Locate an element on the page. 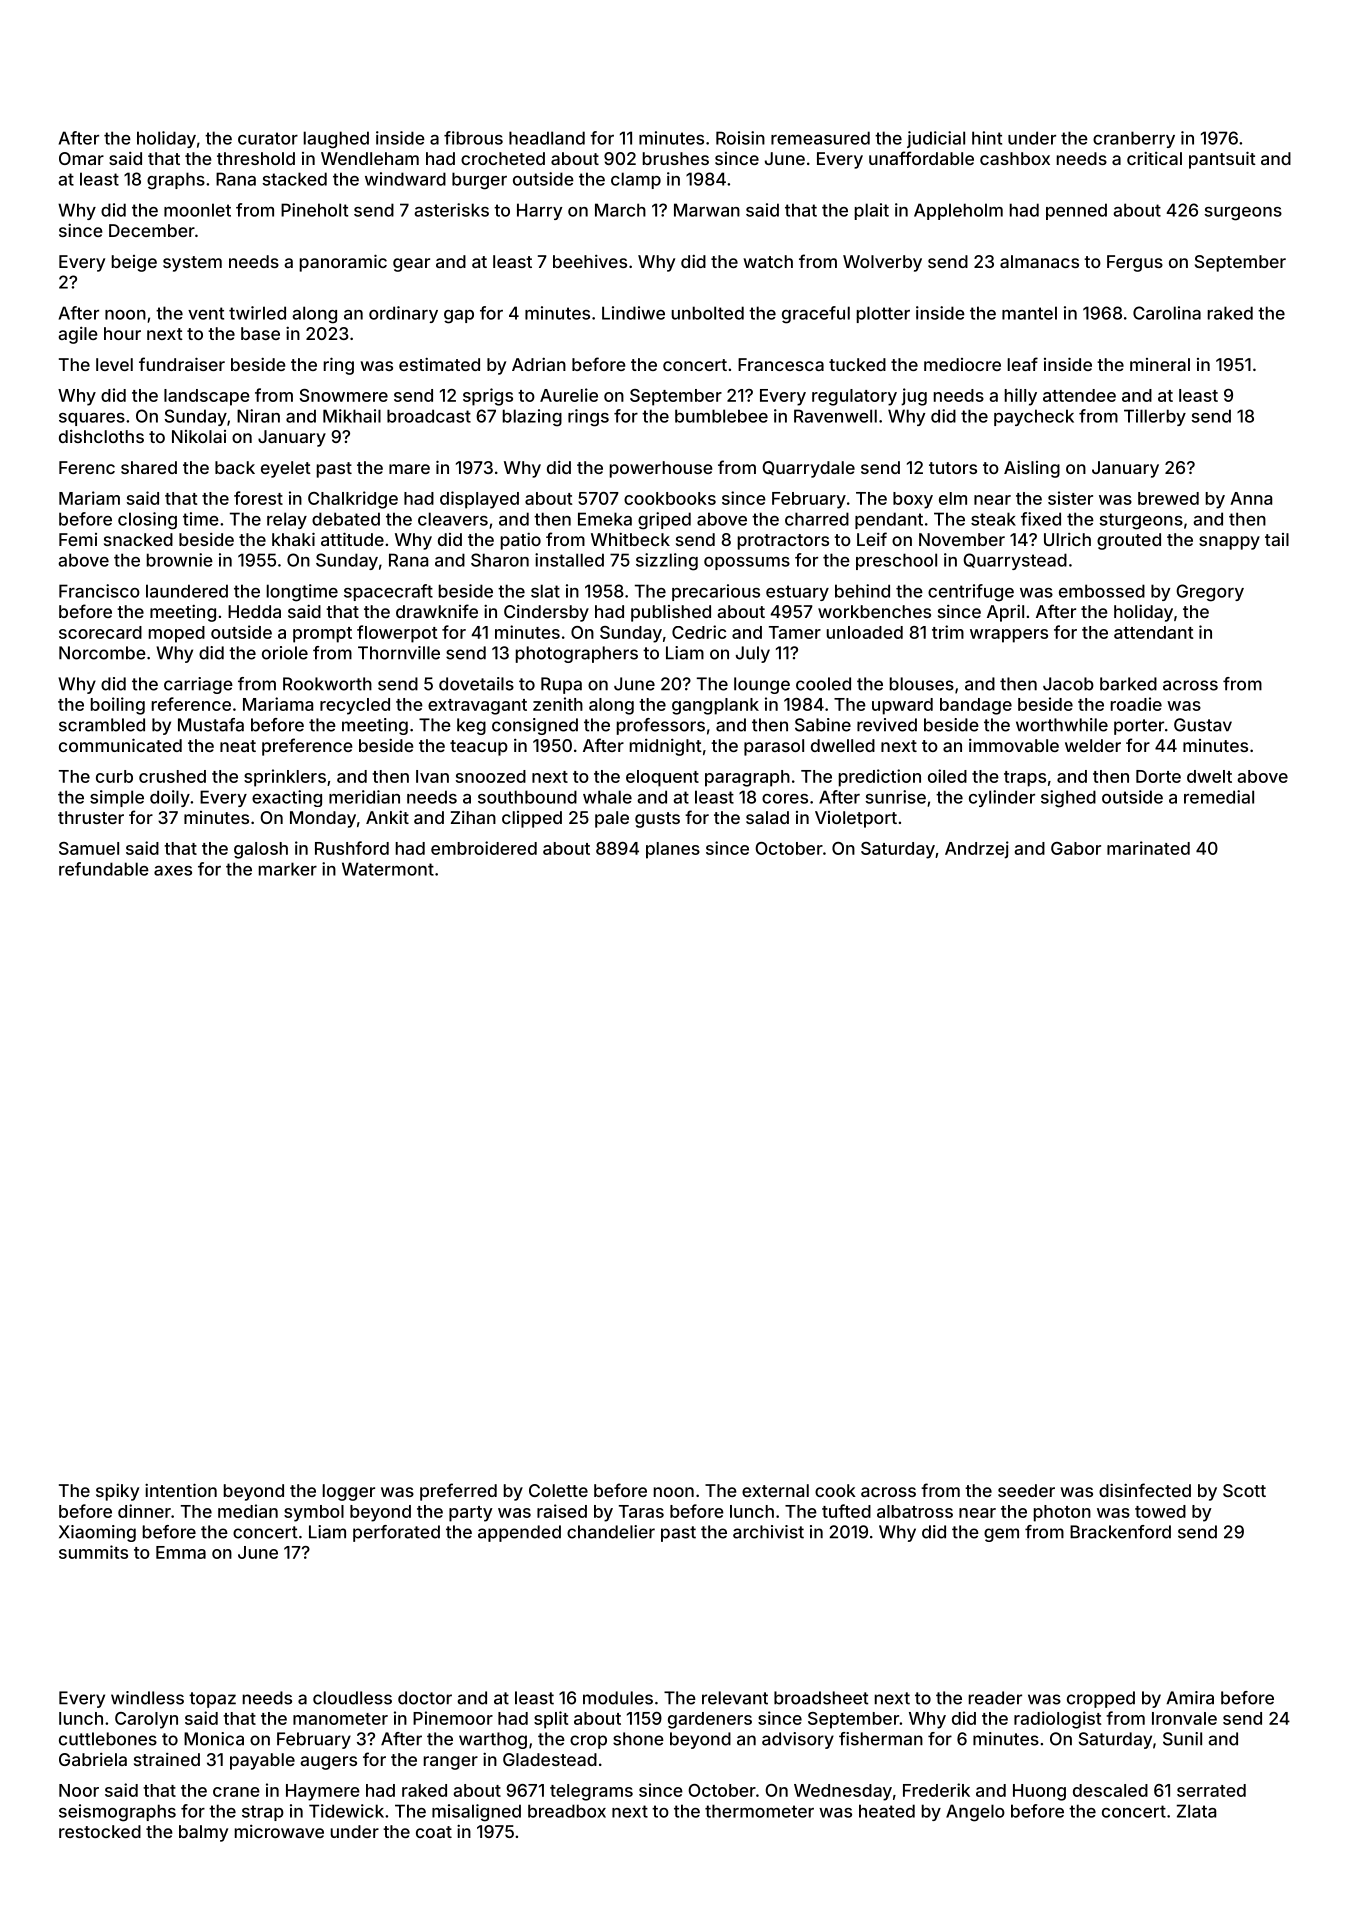  Andrzej is located at coordinates (977, 850).
